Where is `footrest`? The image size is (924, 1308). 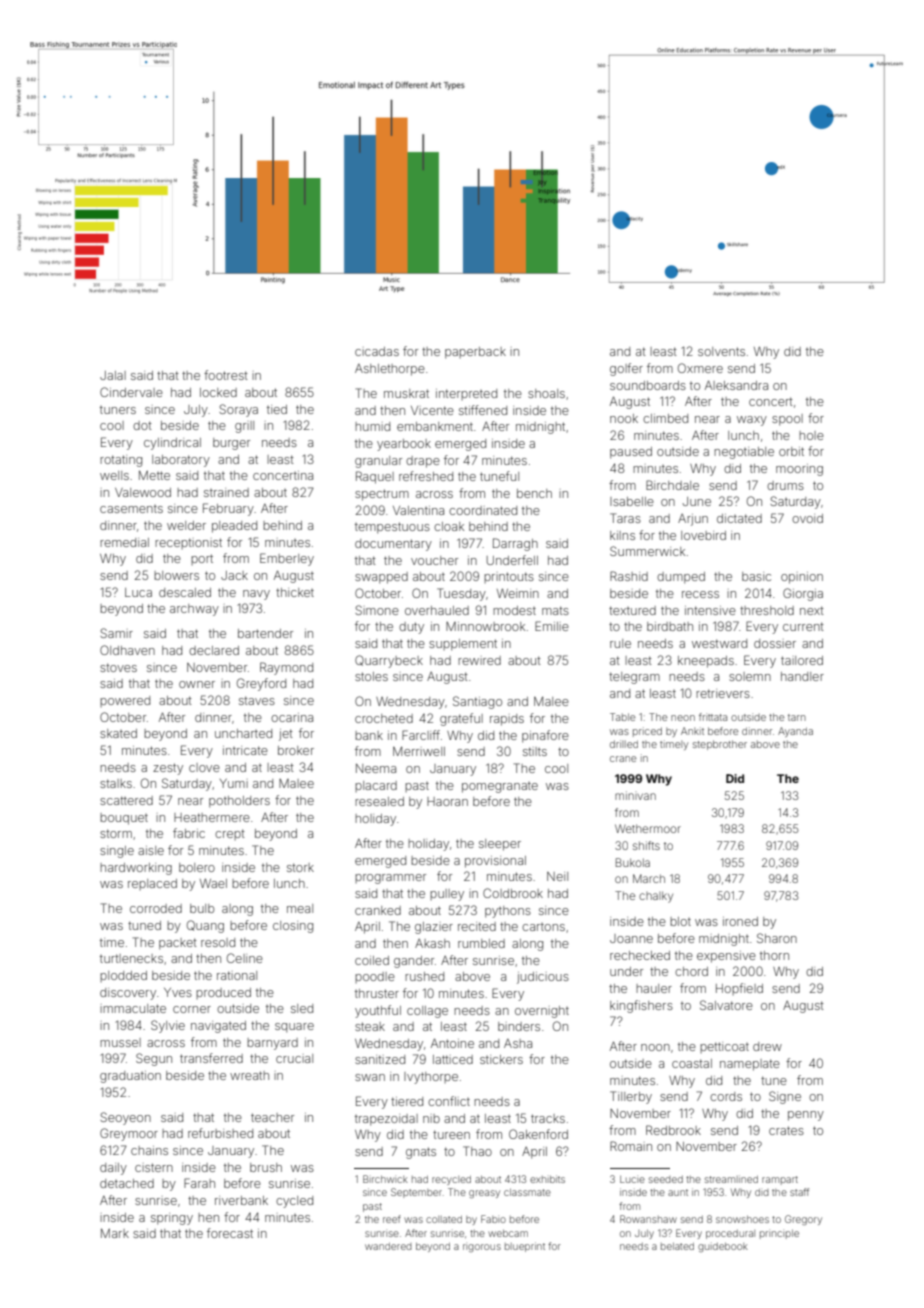
footrest is located at coordinates (226, 375).
